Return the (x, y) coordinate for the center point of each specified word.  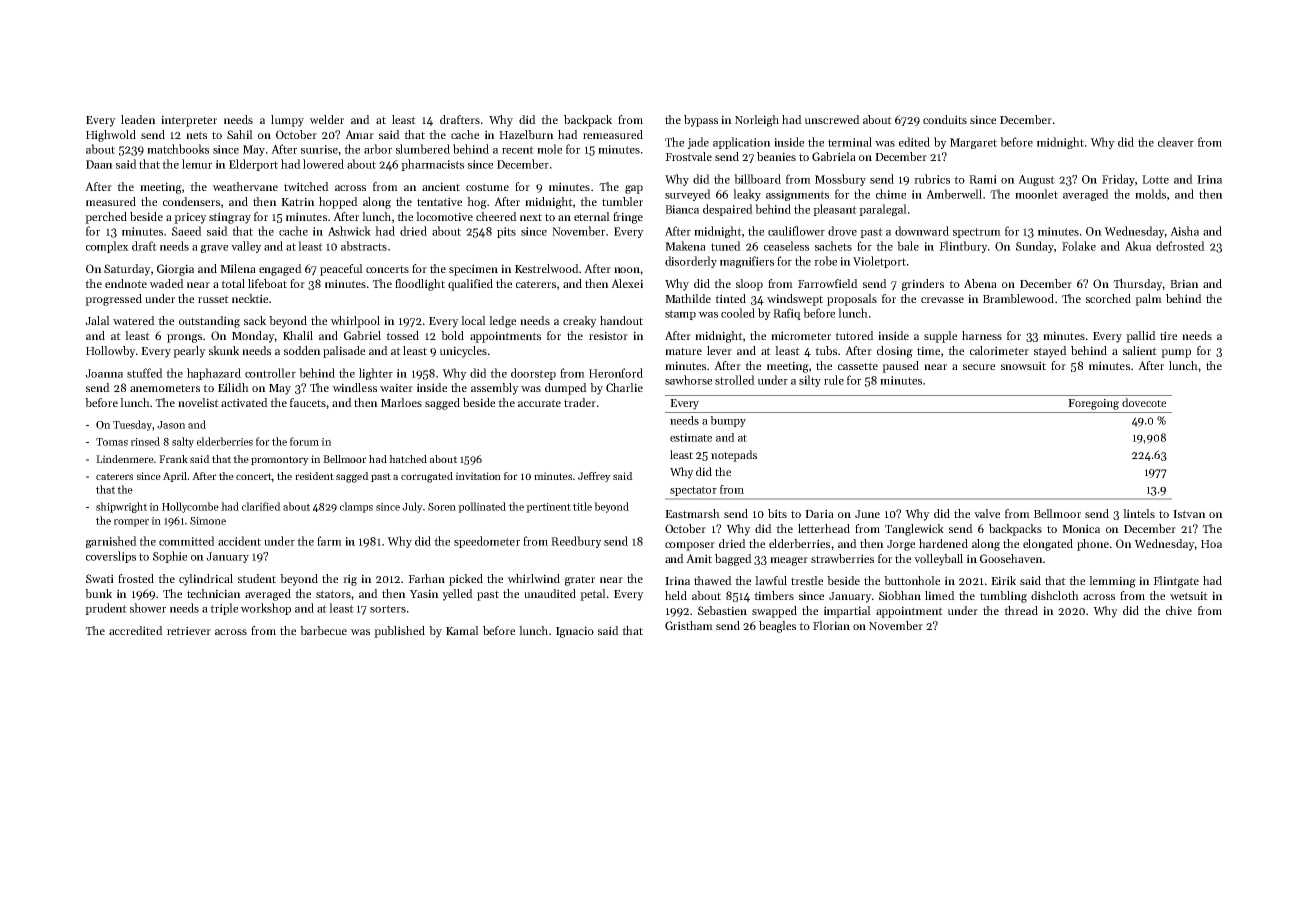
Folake (1079, 246)
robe (825, 261)
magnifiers (747, 262)
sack (255, 320)
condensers (191, 201)
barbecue (323, 630)
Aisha (1184, 231)
